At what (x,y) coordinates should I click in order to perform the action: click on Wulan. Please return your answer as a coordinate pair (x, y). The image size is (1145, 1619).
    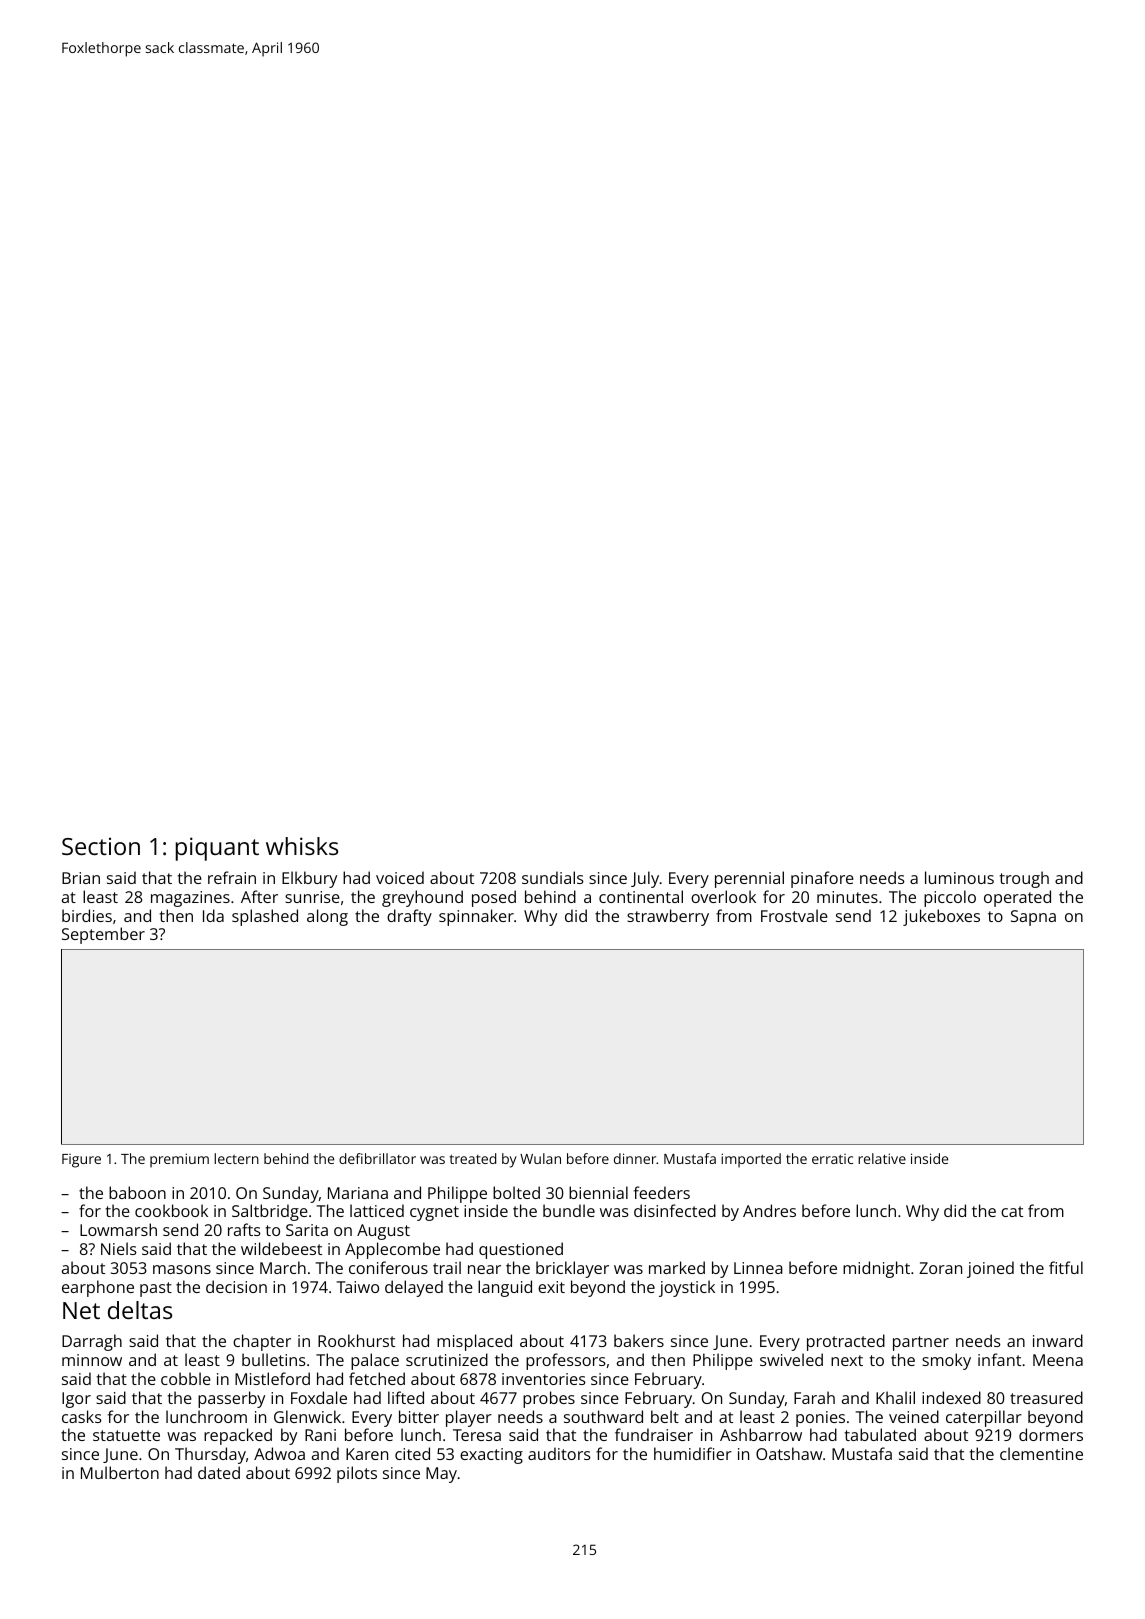
    Looking at the image, I should click on (540, 1158).
